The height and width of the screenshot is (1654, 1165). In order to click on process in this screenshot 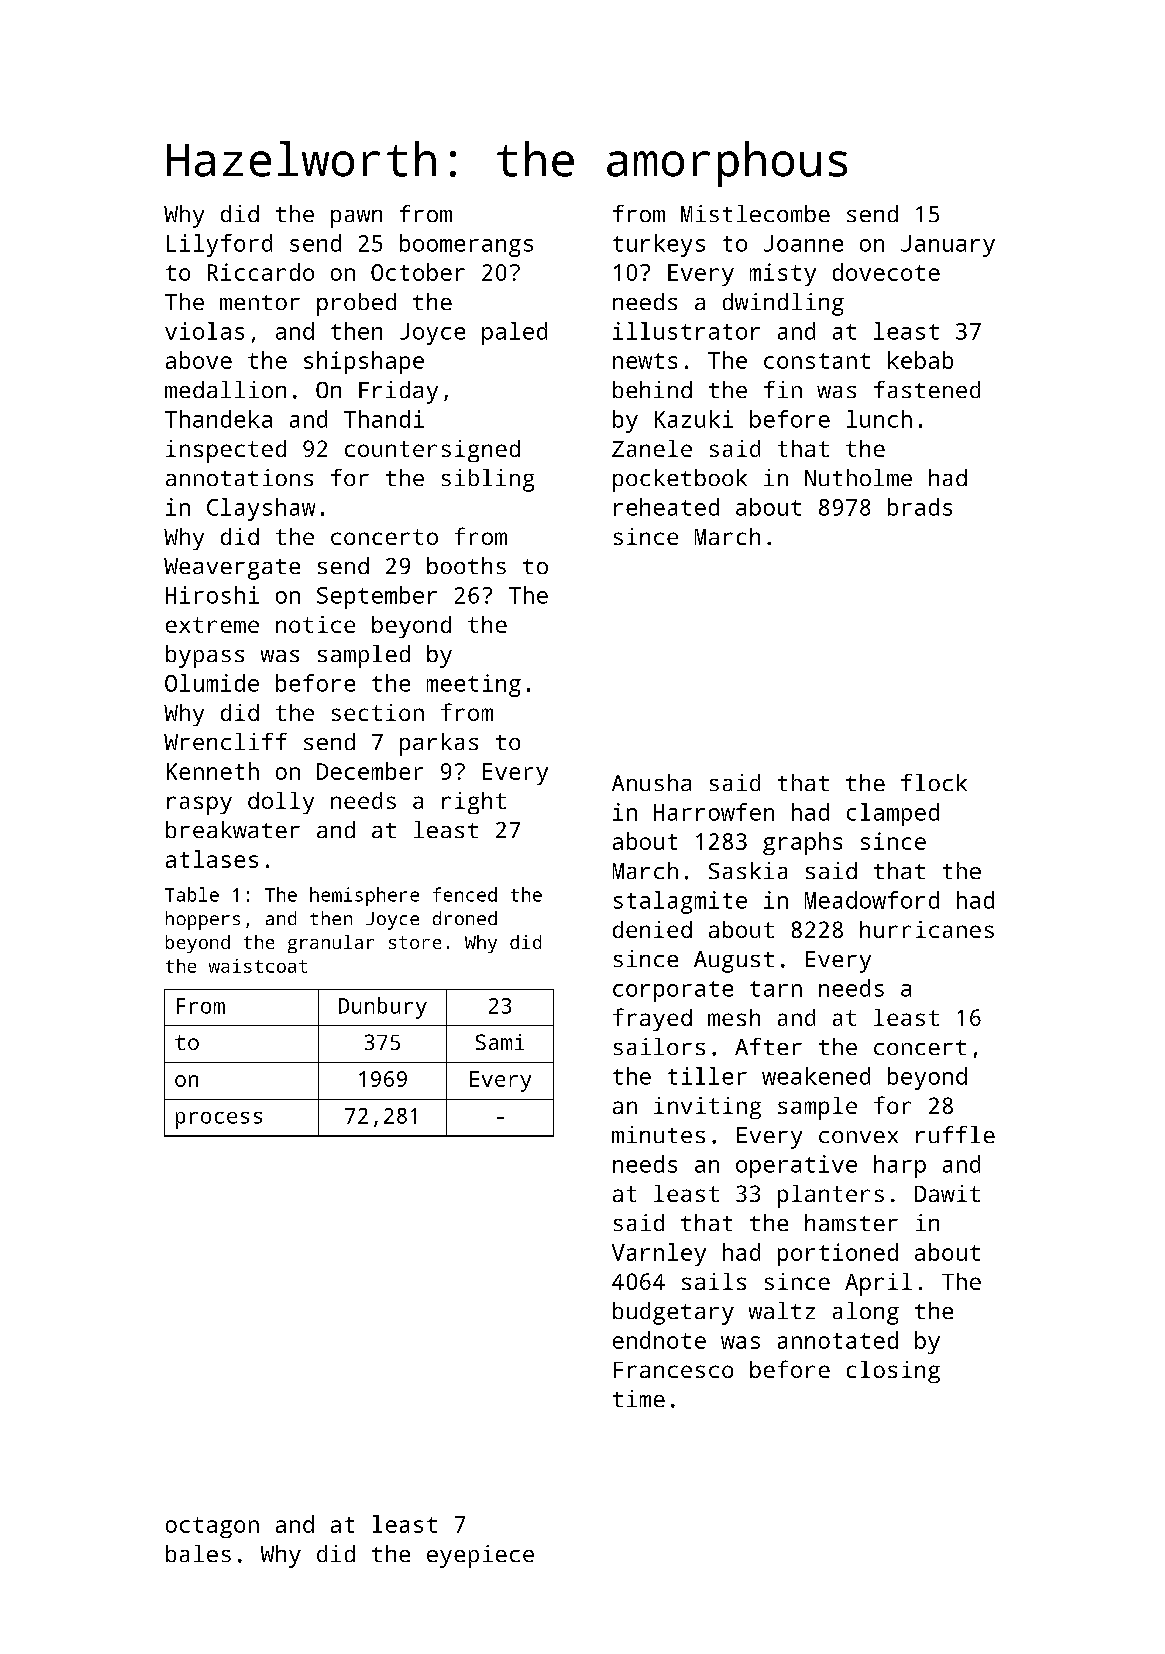, I will do `click(219, 1120)`.
